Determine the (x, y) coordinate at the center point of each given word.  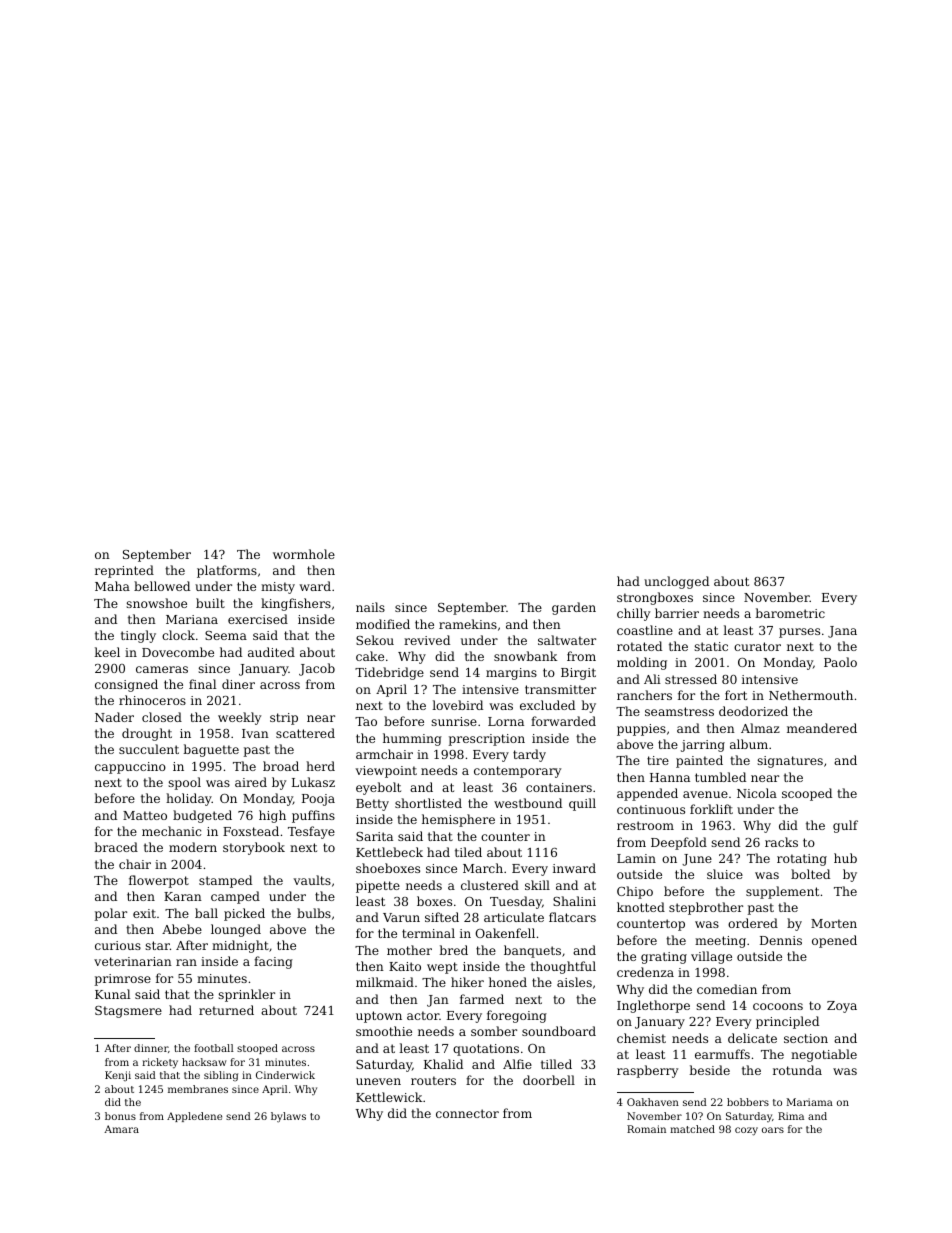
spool (184, 783)
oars (773, 1130)
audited (271, 652)
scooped (807, 794)
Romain (646, 1129)
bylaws (288, 1117)
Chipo (635, 892)
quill (582, 804)
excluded (547, 705)
